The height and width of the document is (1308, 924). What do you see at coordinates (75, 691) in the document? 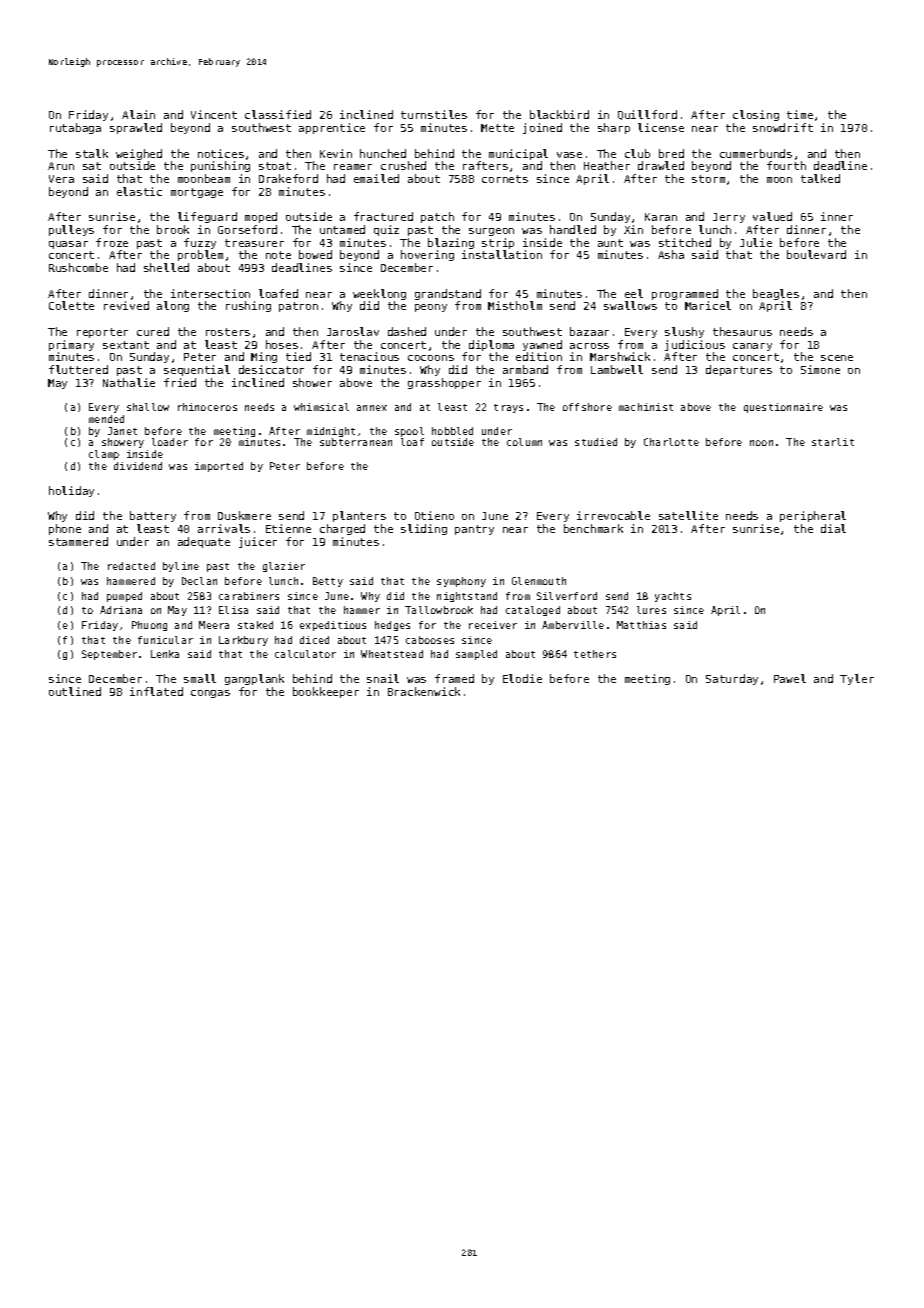
I see `outlined` at bounding box center [75, 691].
